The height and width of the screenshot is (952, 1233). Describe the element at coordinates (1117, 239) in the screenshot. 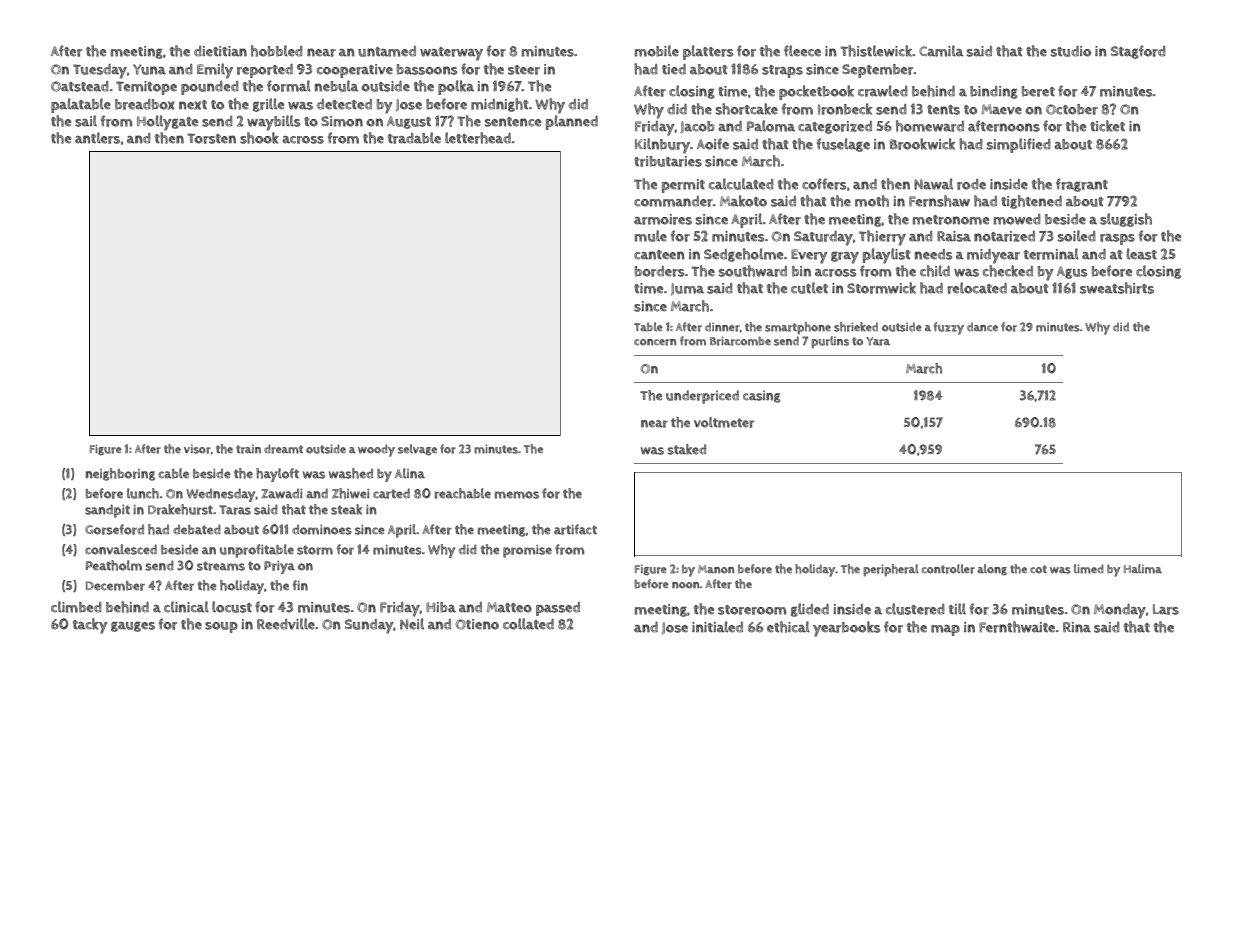

I see `rasps` at that location.
